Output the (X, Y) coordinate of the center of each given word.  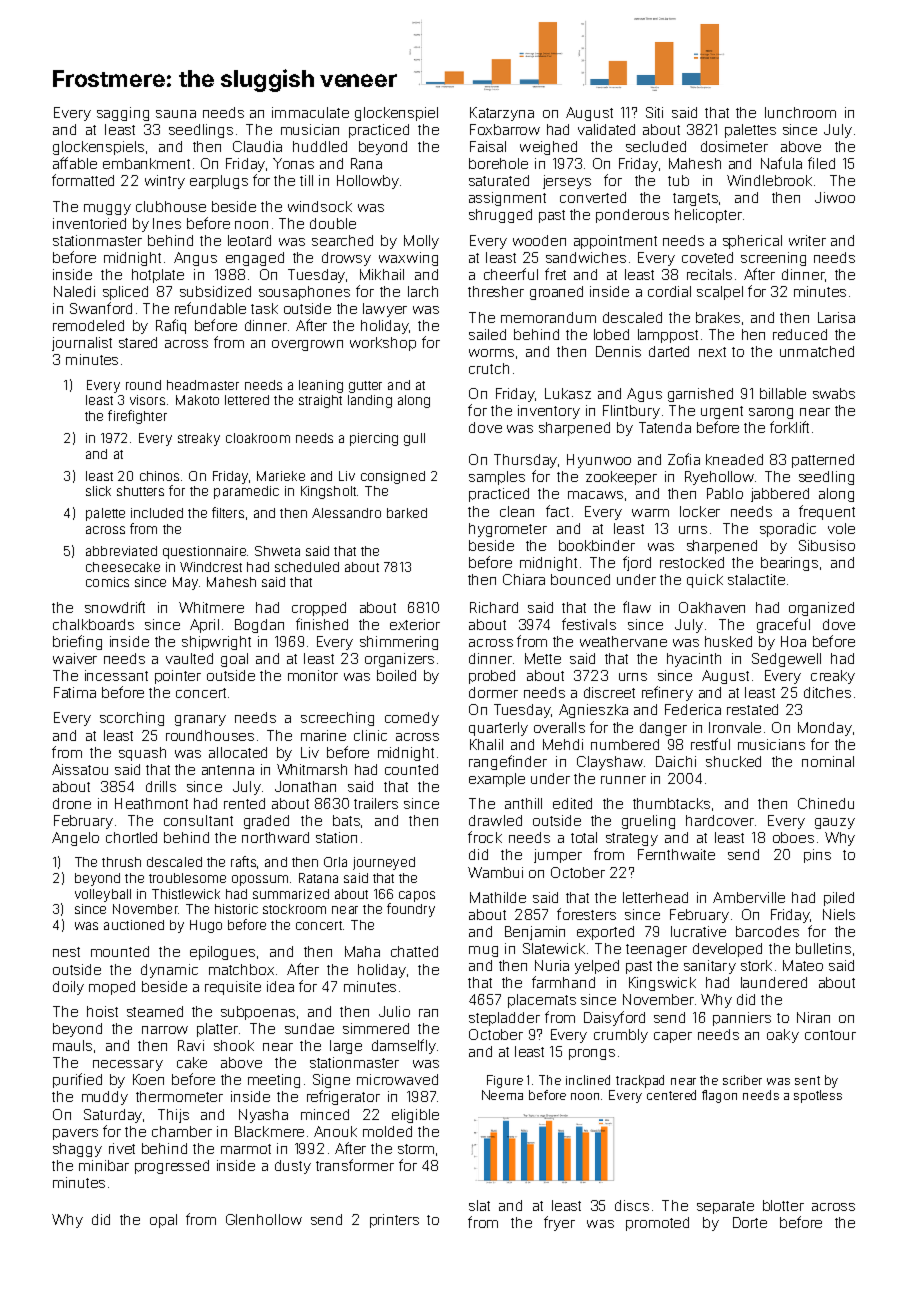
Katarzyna (502, 114)
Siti (654, 112)
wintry (165, 182)
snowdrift (115, 607)
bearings (789, 564)
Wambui (495, 872)
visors (147, 400)
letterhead (655, 897)
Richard (494, 607)
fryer (559, 1223)
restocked (692, 562)
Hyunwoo (599, 461)
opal (163, 1221)
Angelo (75, 839)
